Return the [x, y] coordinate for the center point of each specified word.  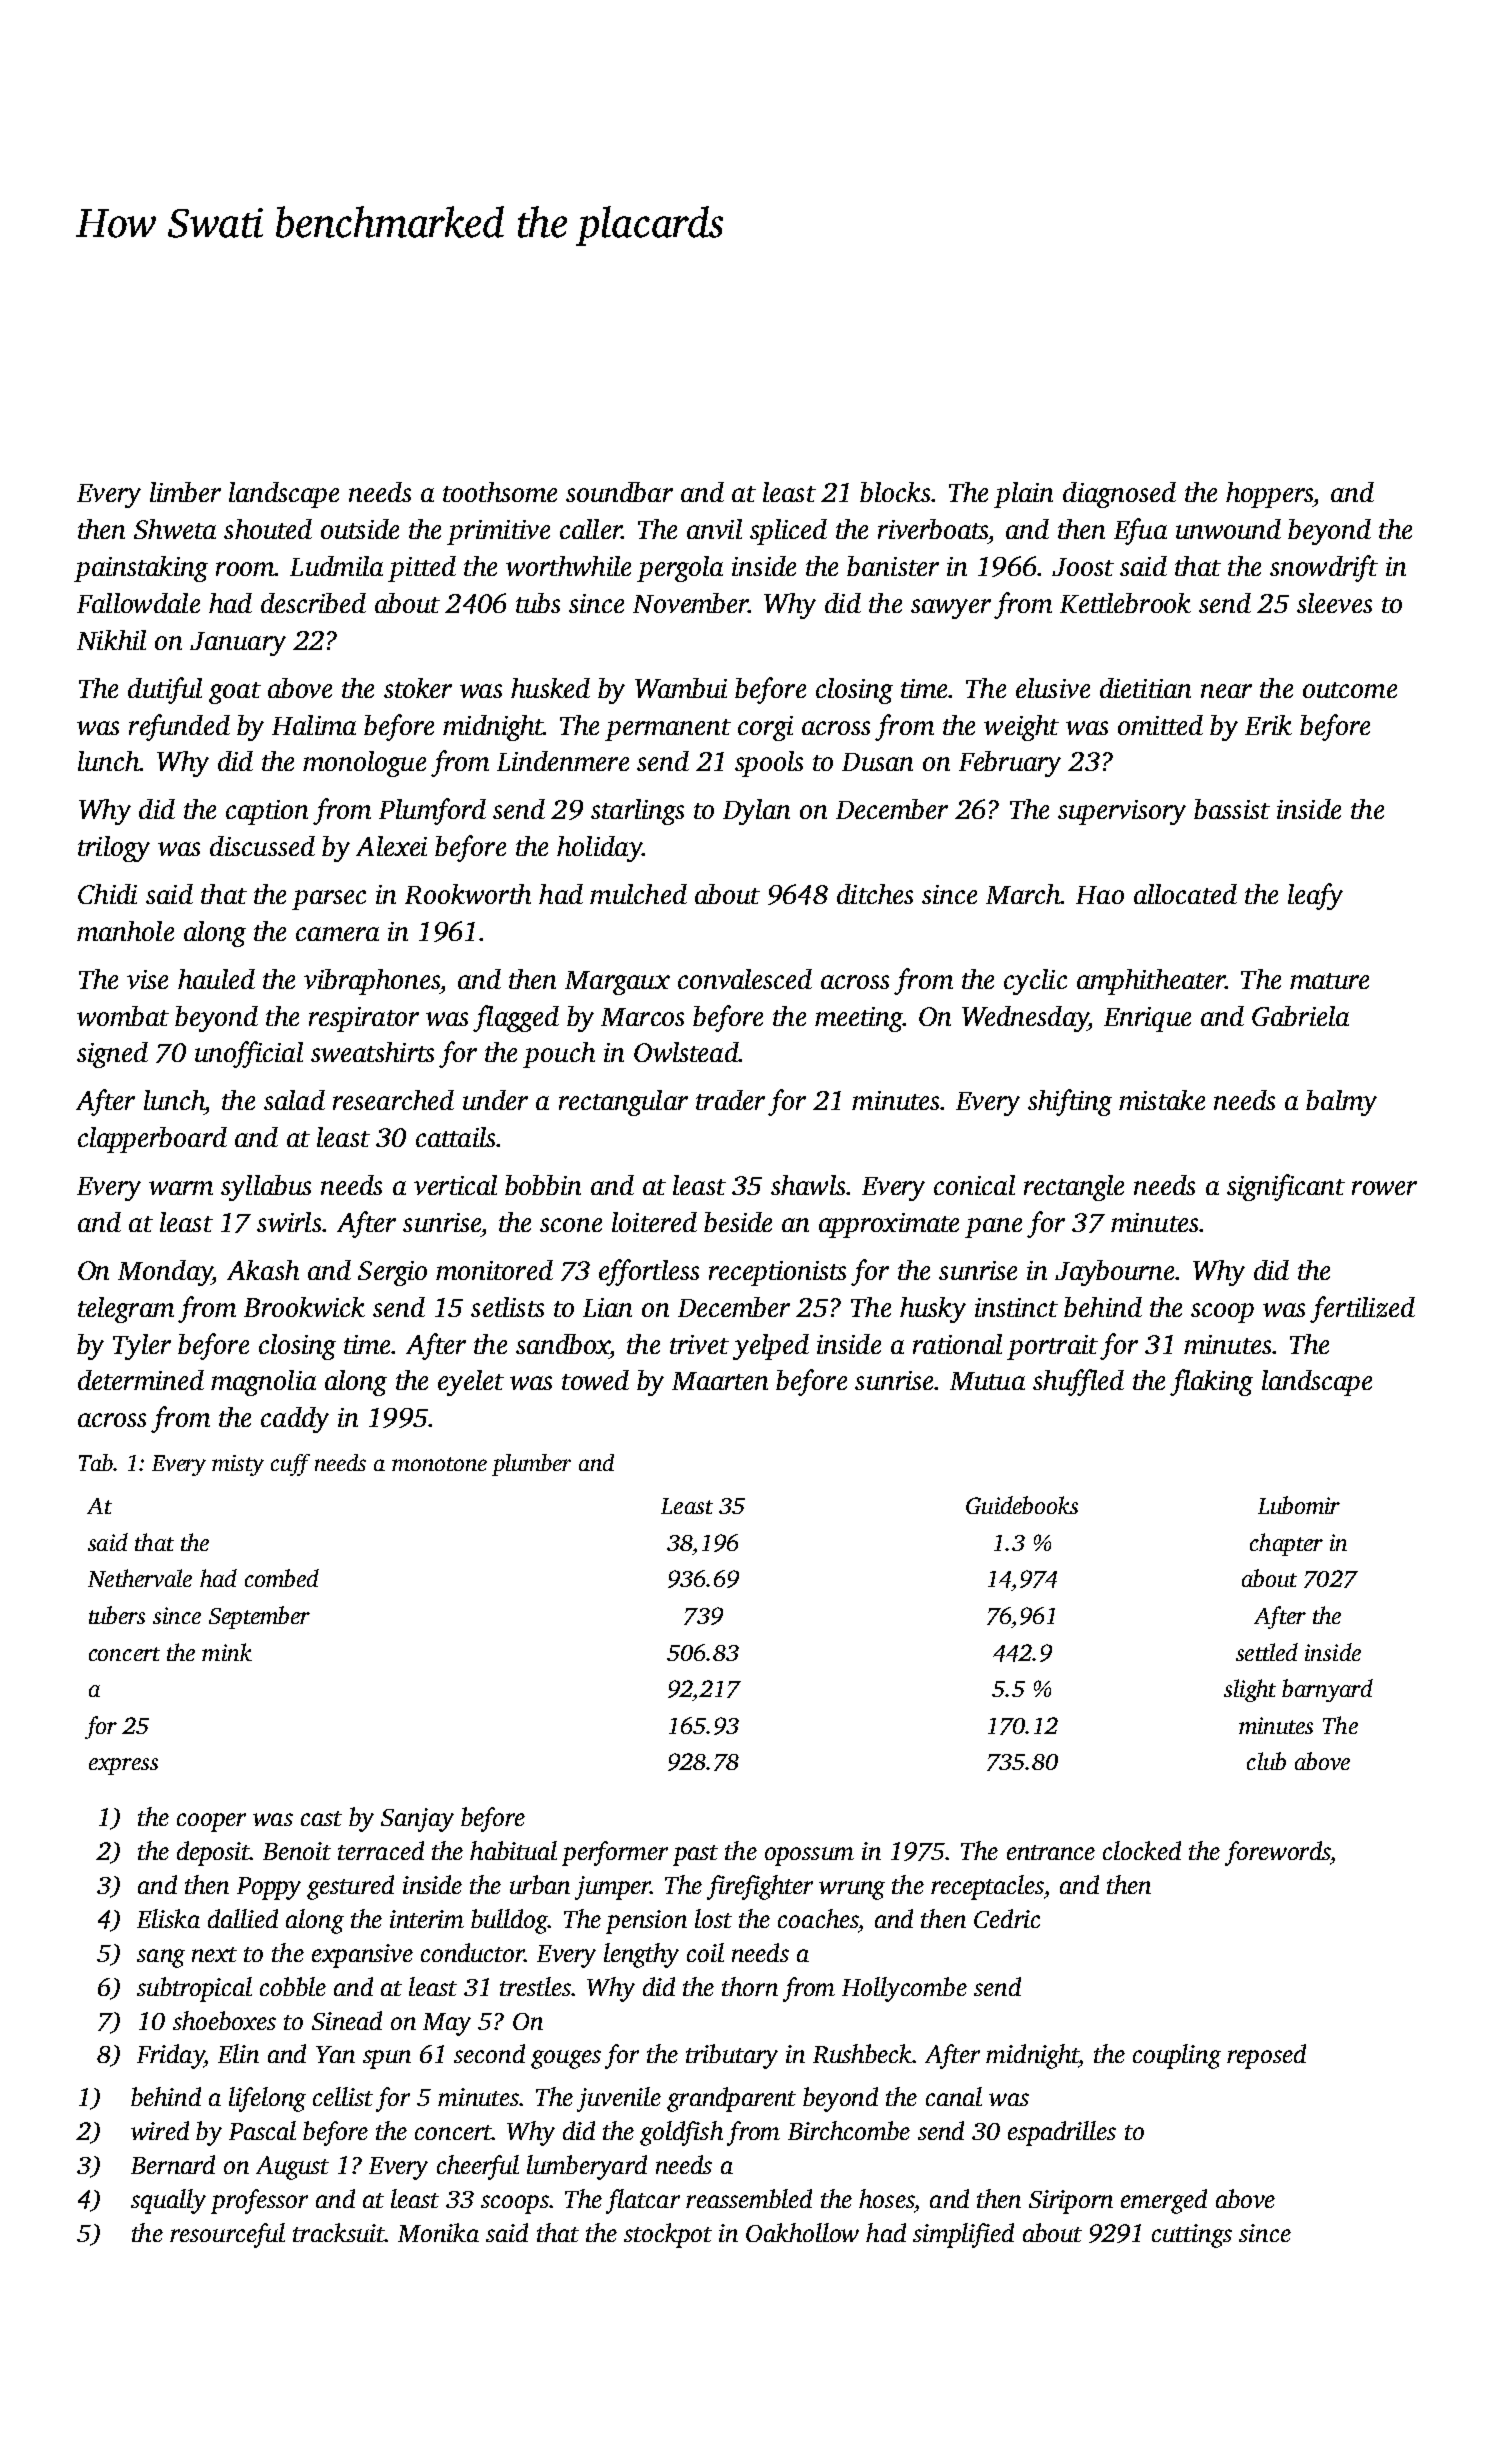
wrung [852, 1890]
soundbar [619, 492]
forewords [1277, 1853]
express [123, 1766]
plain [1023, 495]
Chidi [107, 894]
